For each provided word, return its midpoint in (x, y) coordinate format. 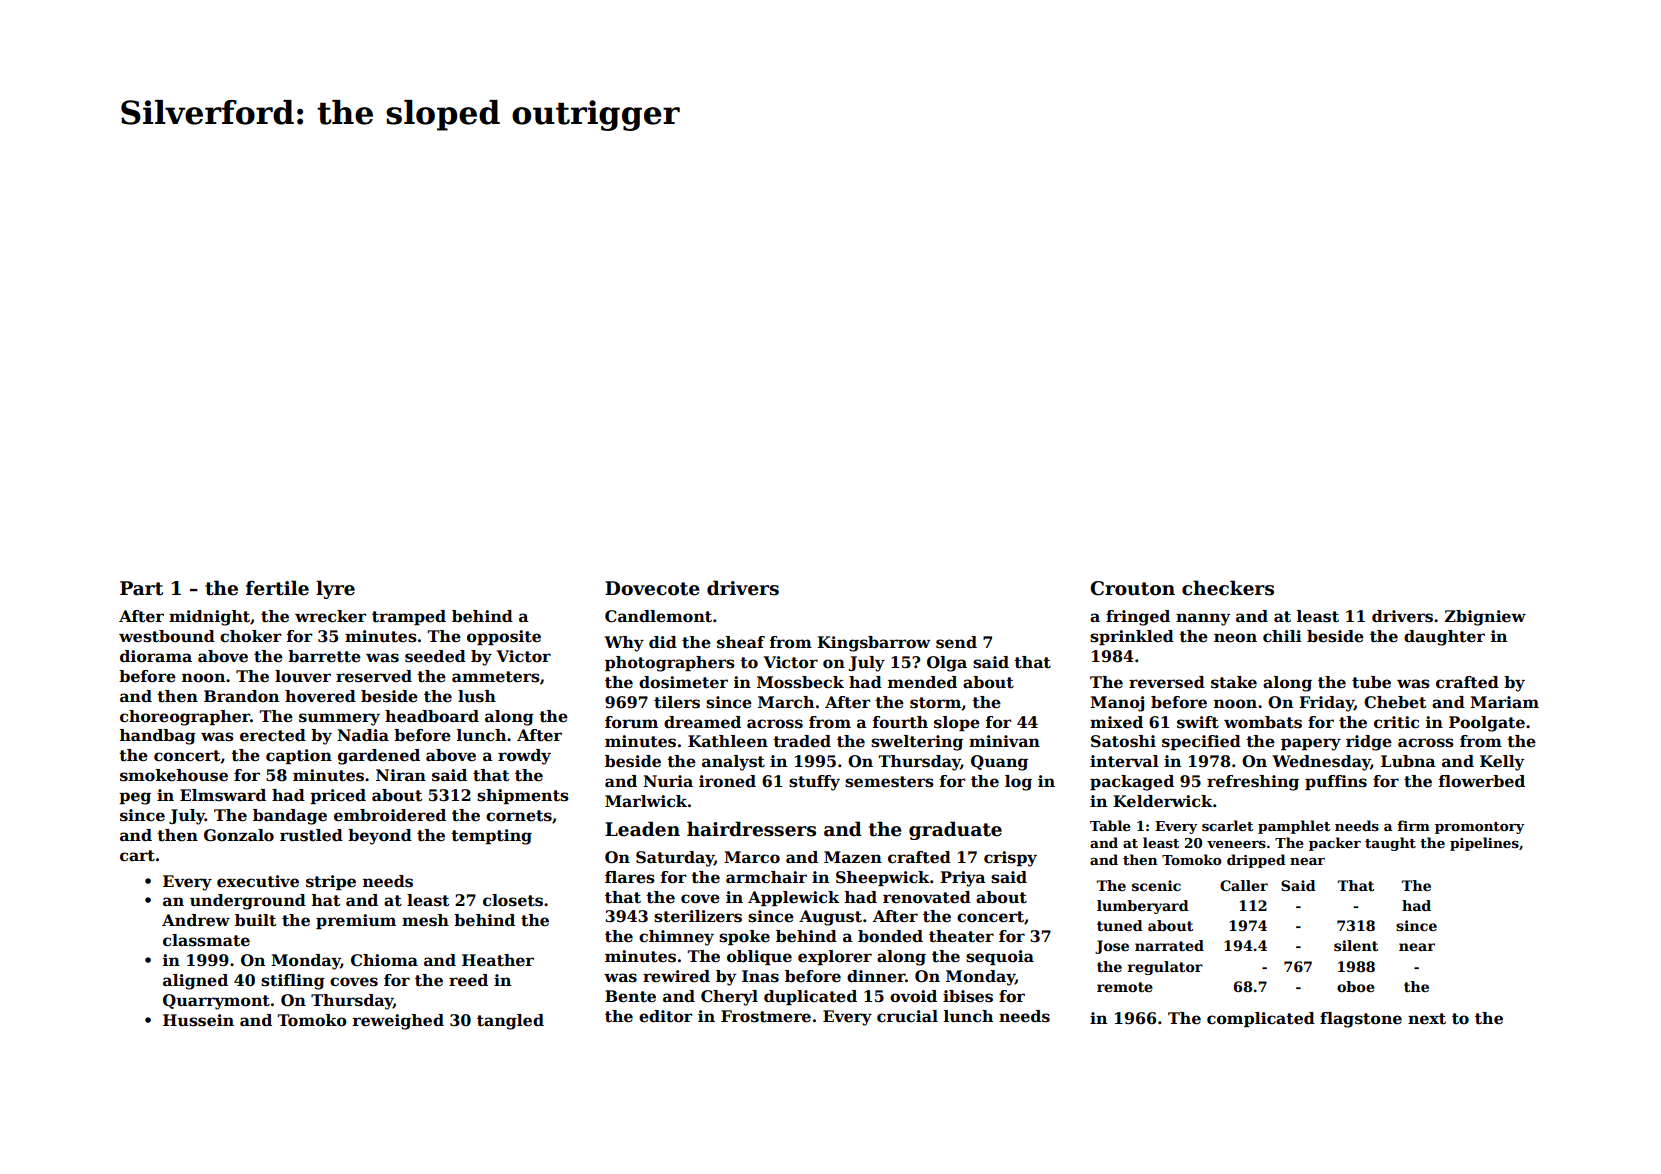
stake (1234, 682)
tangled (510, 1022)
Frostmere (766, 1016)
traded (802, 741)
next (1427, 1019)
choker (250, 636)
